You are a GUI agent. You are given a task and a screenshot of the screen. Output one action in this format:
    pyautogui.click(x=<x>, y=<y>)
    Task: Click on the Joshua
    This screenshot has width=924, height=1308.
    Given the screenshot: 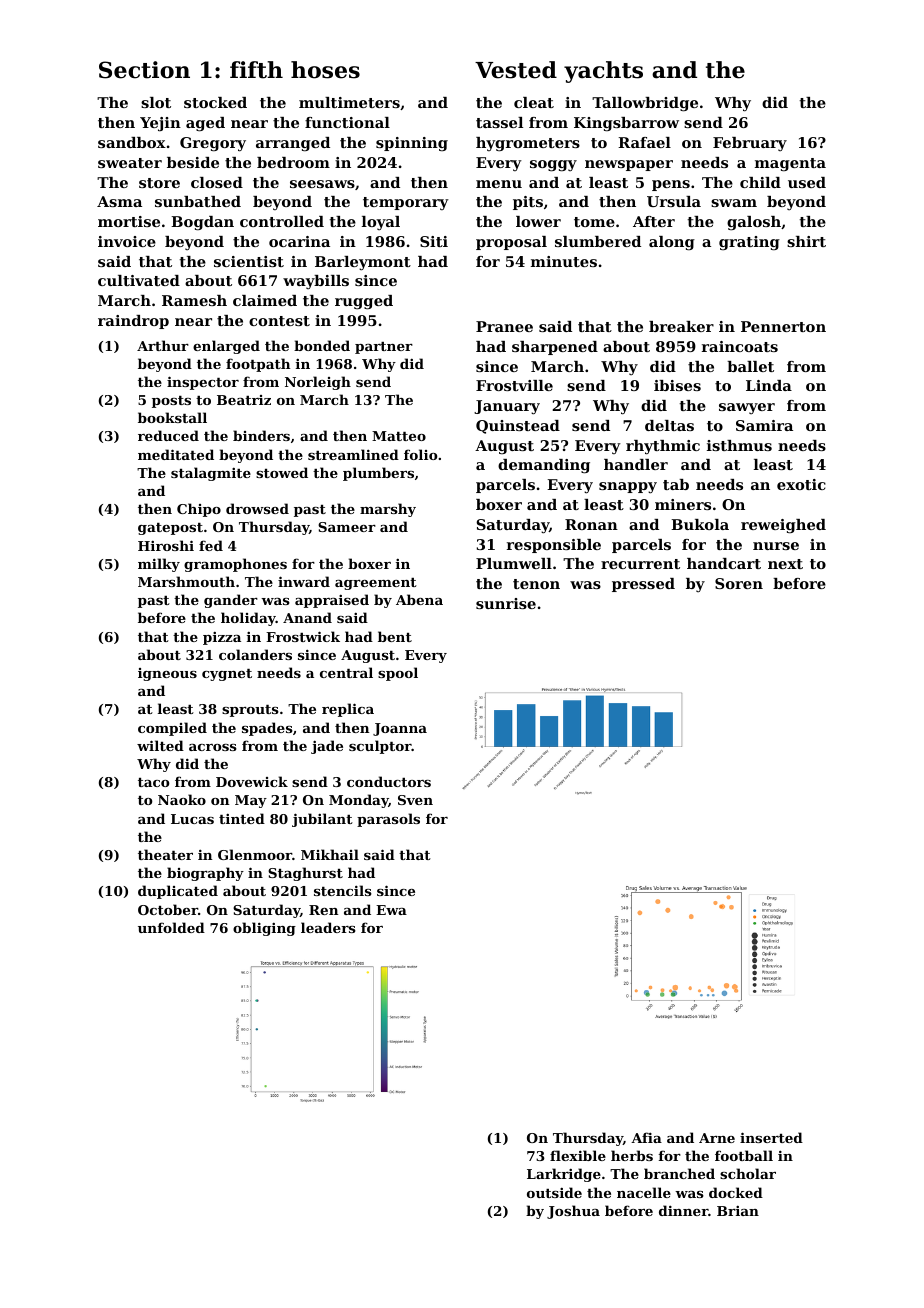 What is the action you would take?
    pyautogui.click(x=573, y=1212)
